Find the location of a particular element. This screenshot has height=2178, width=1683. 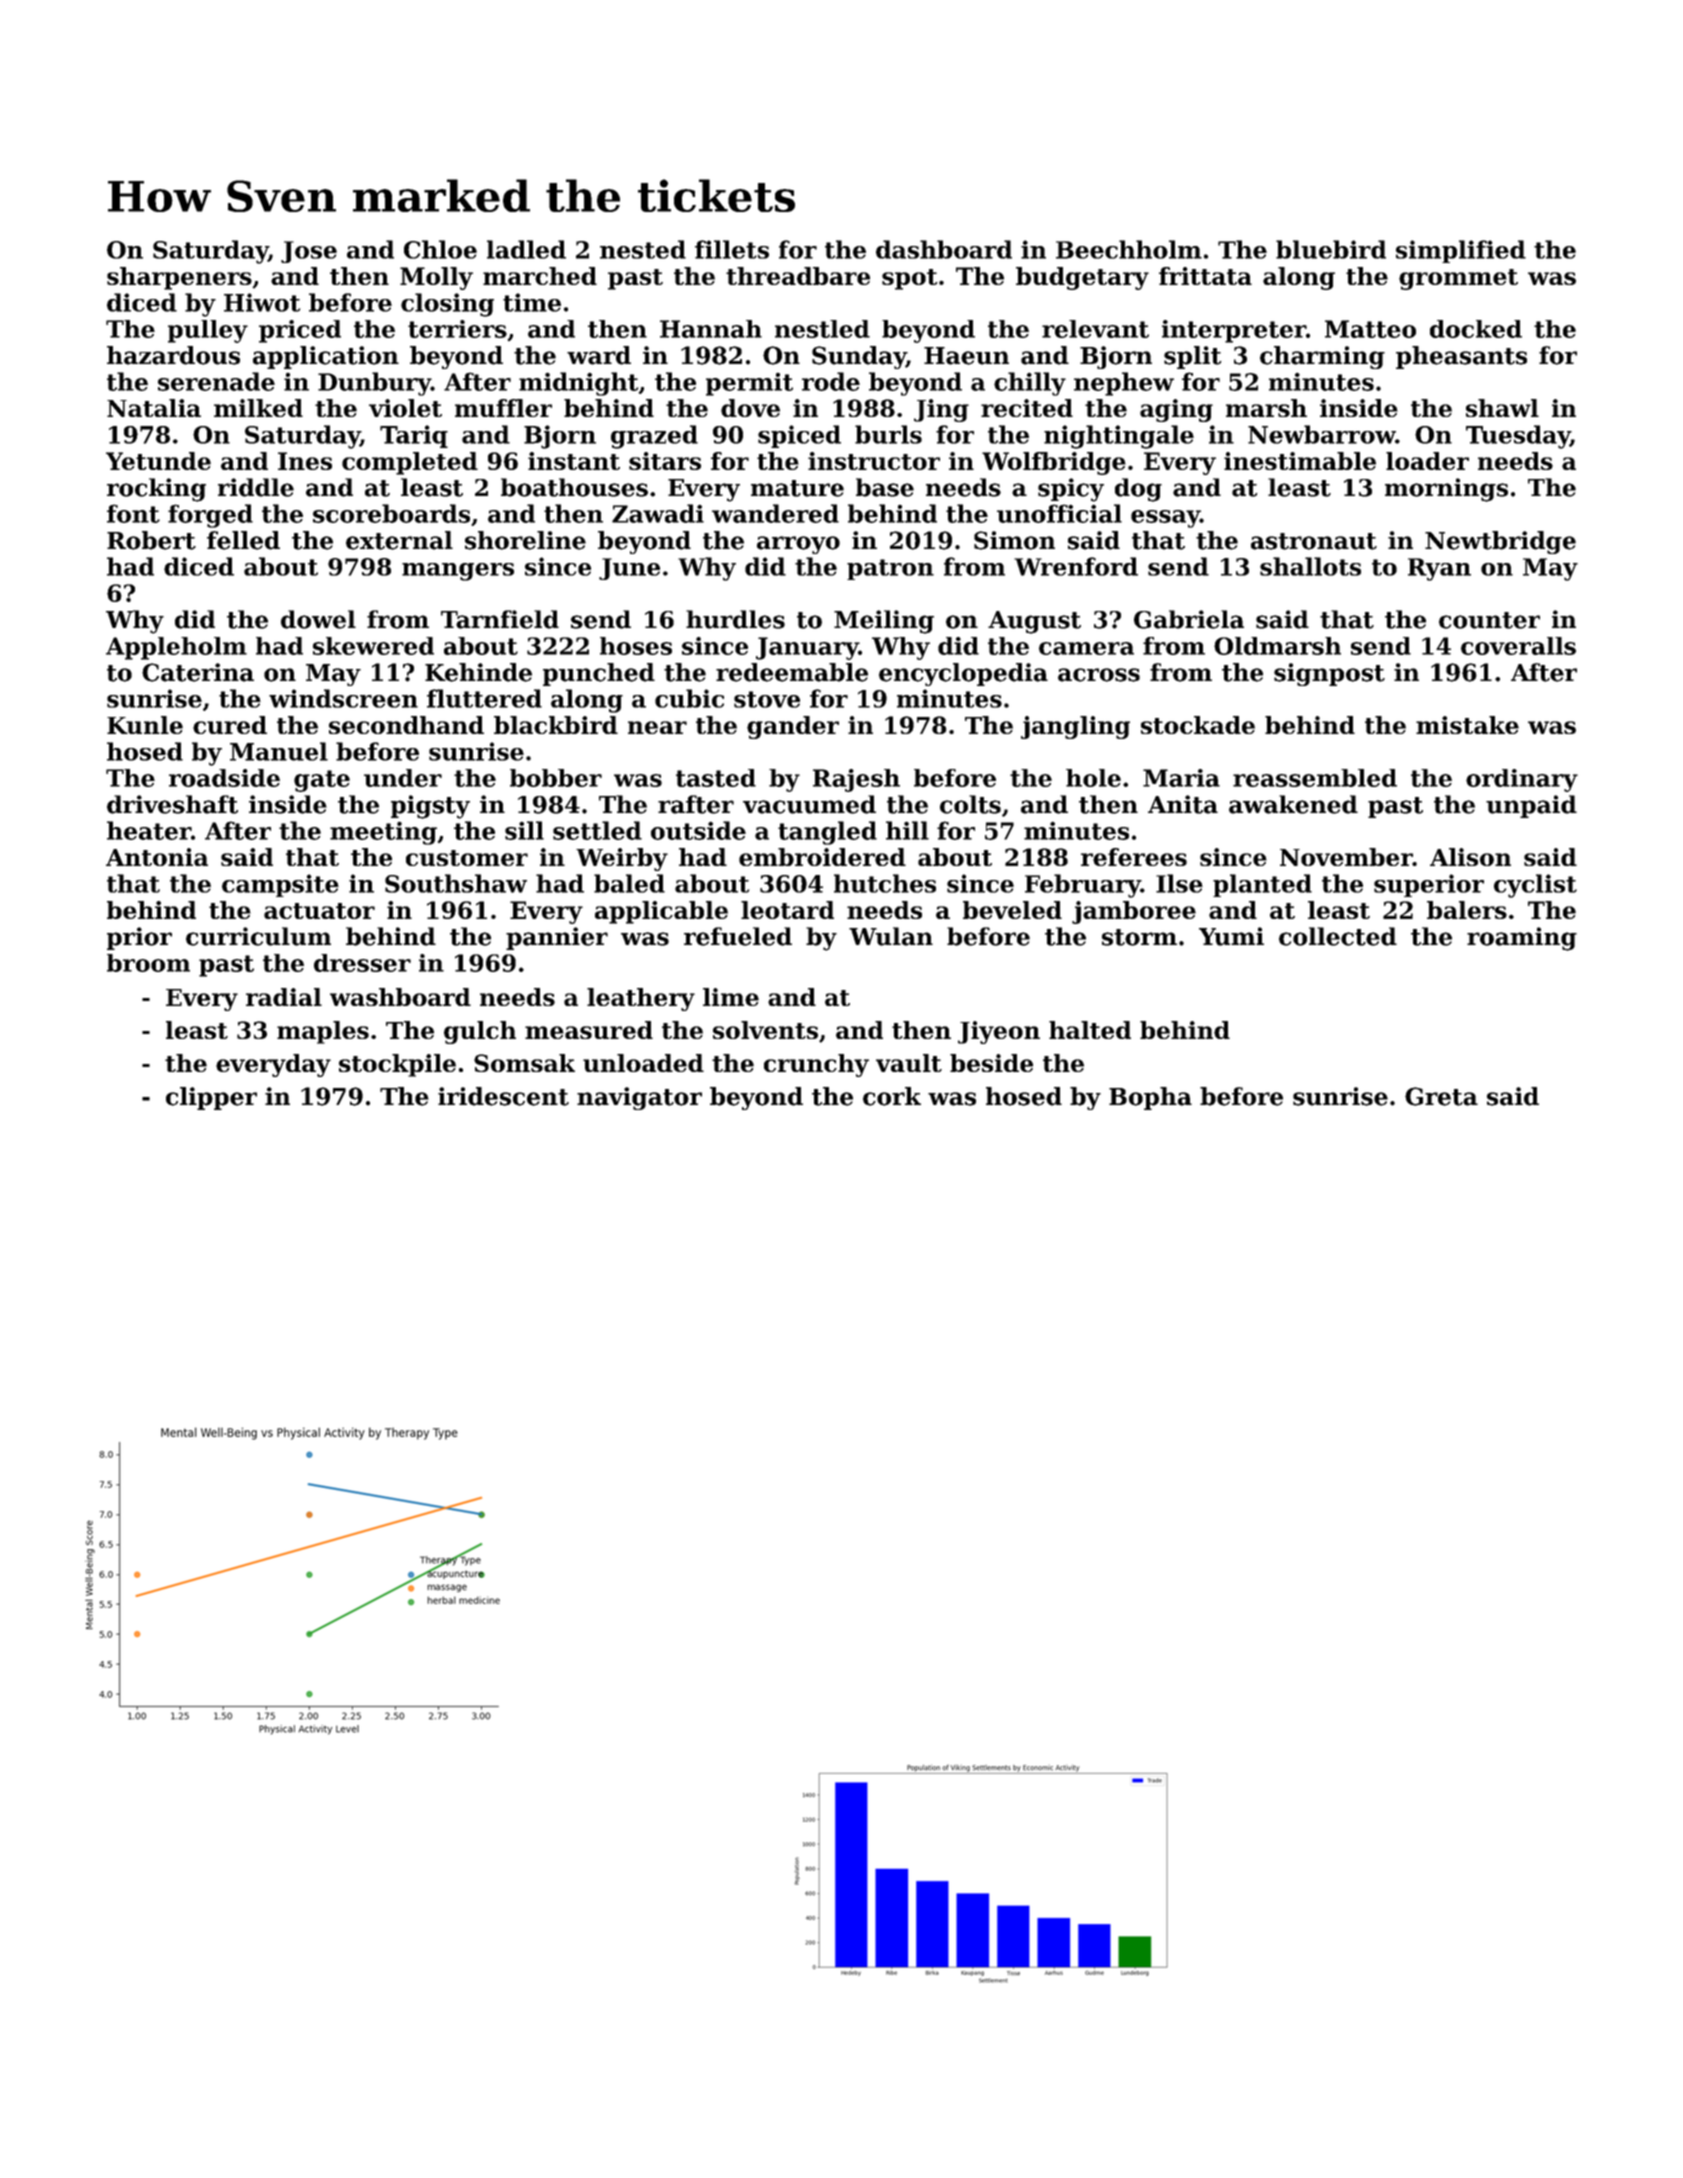

Wrenford is located at coordinates (1076, 566).
